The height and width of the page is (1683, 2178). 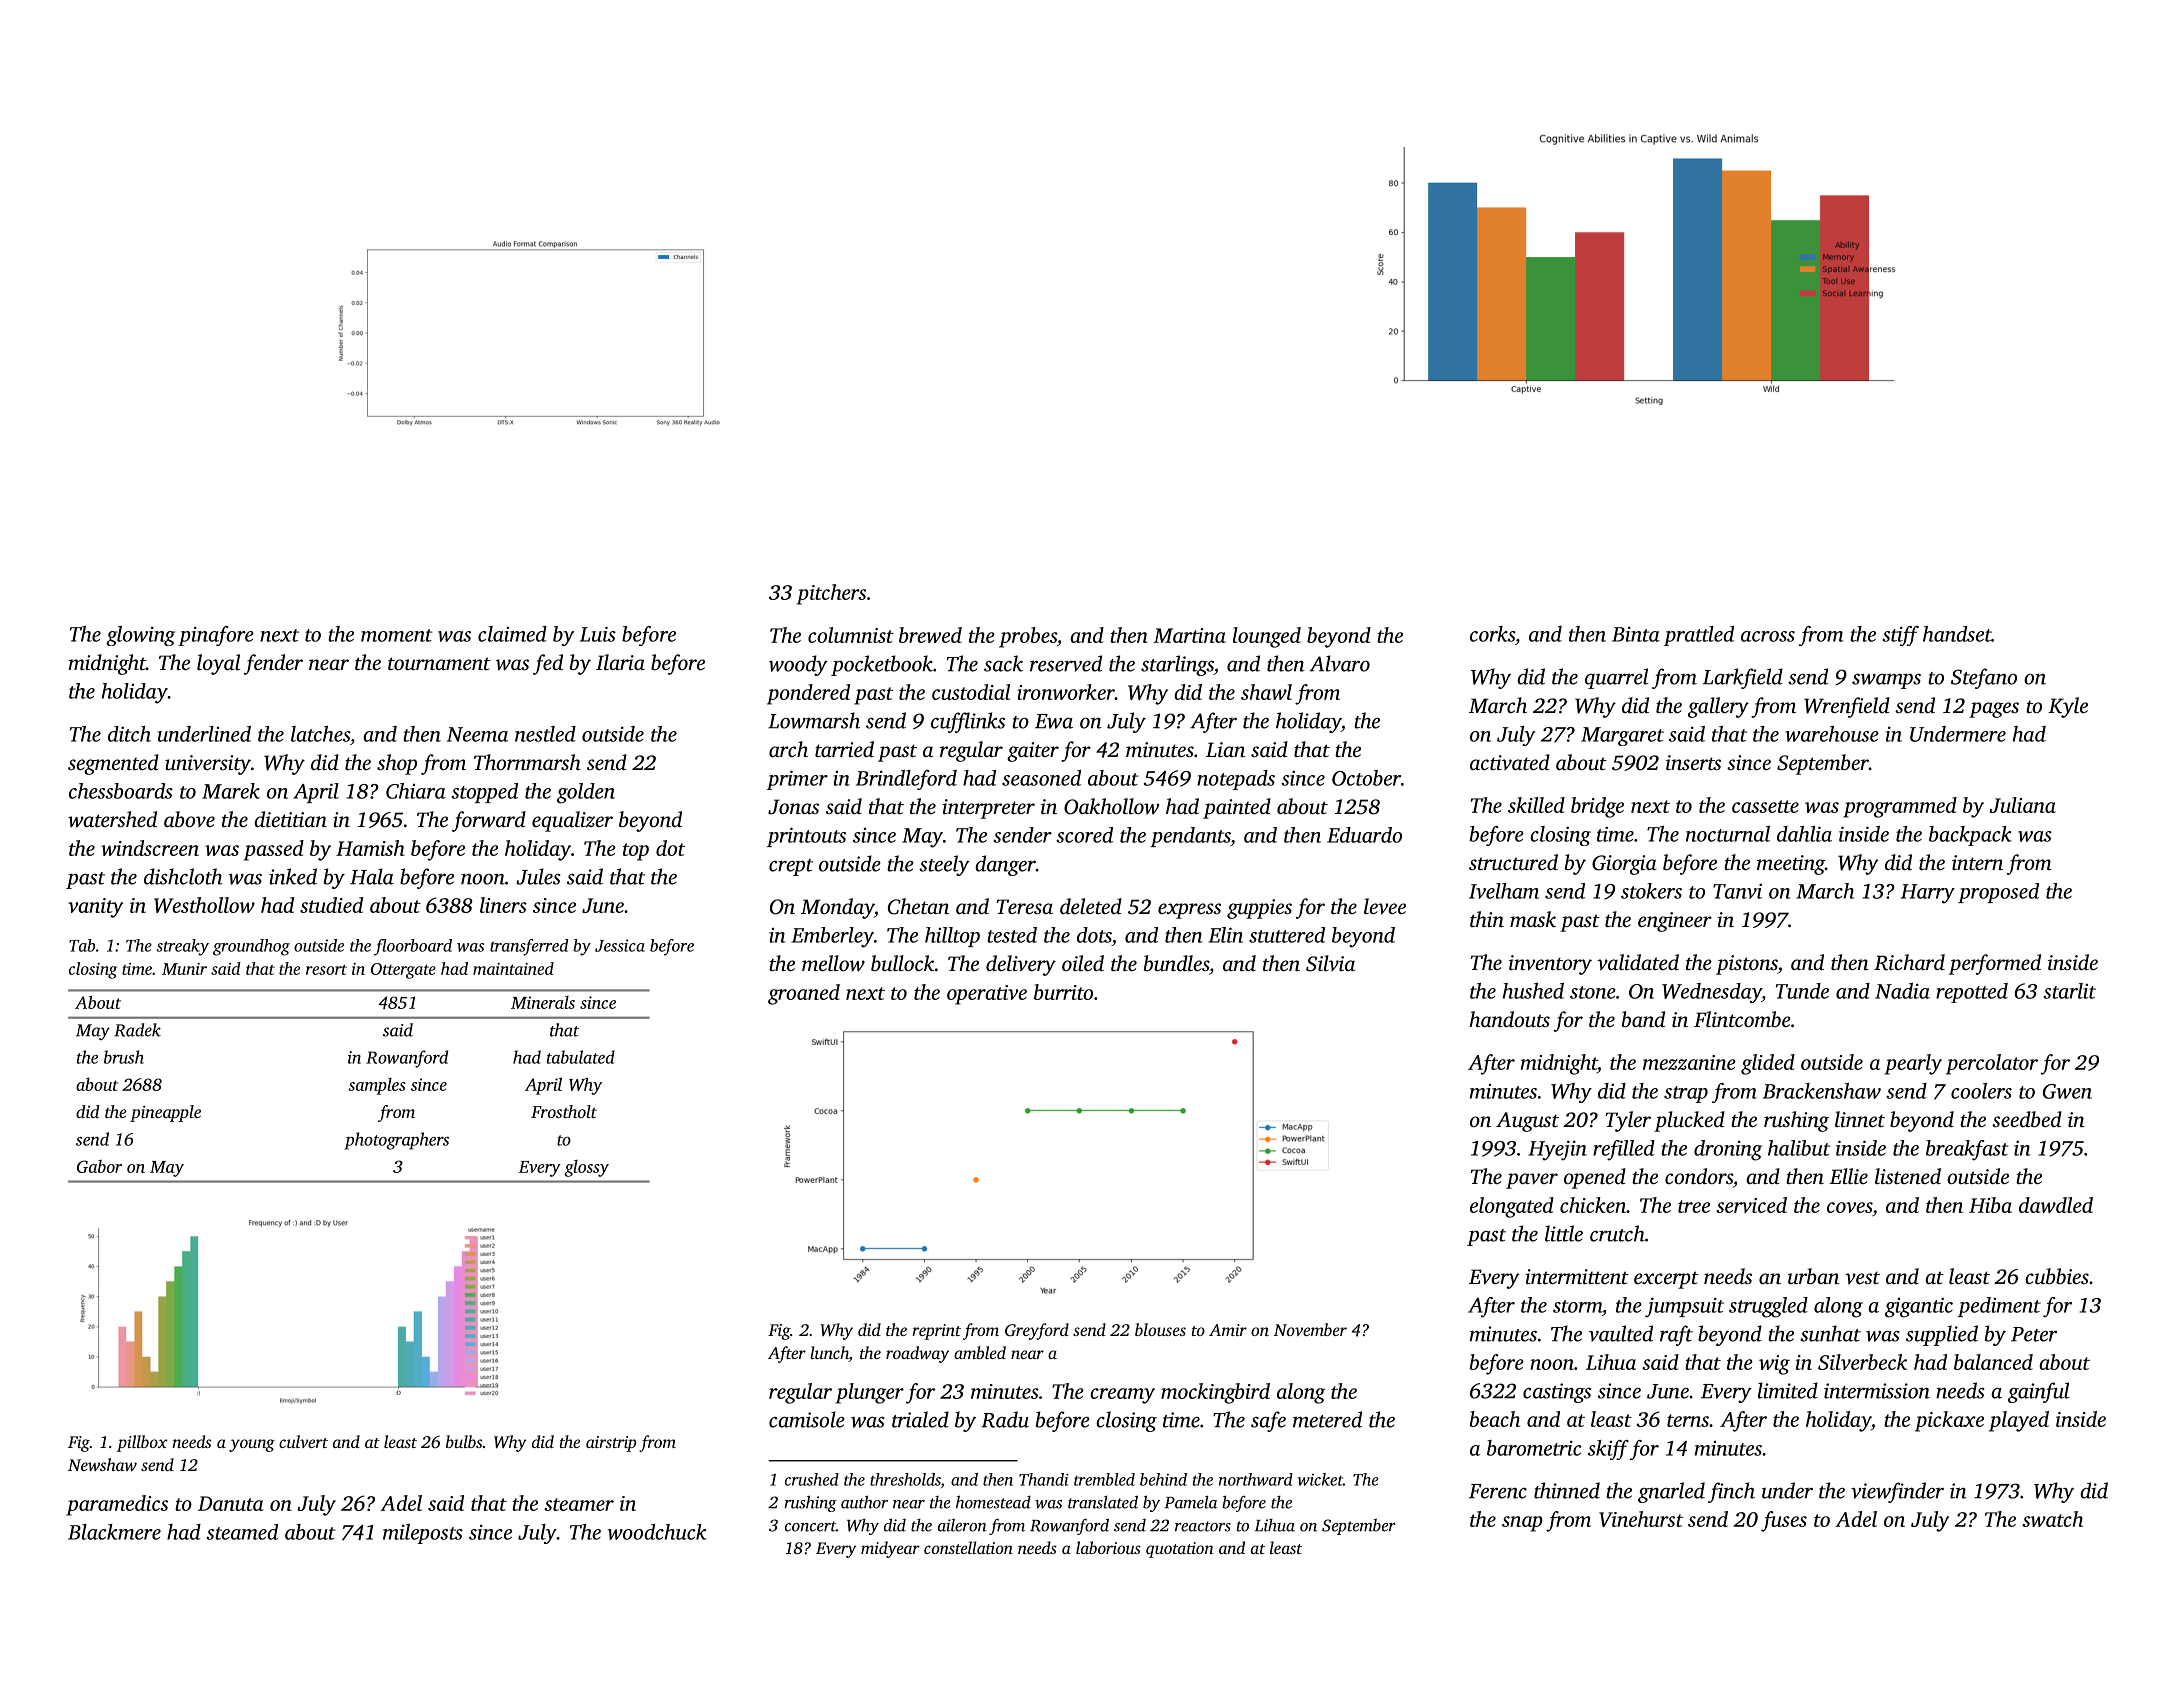 I want to click on balanced, so click(x=1993, y=1362).
